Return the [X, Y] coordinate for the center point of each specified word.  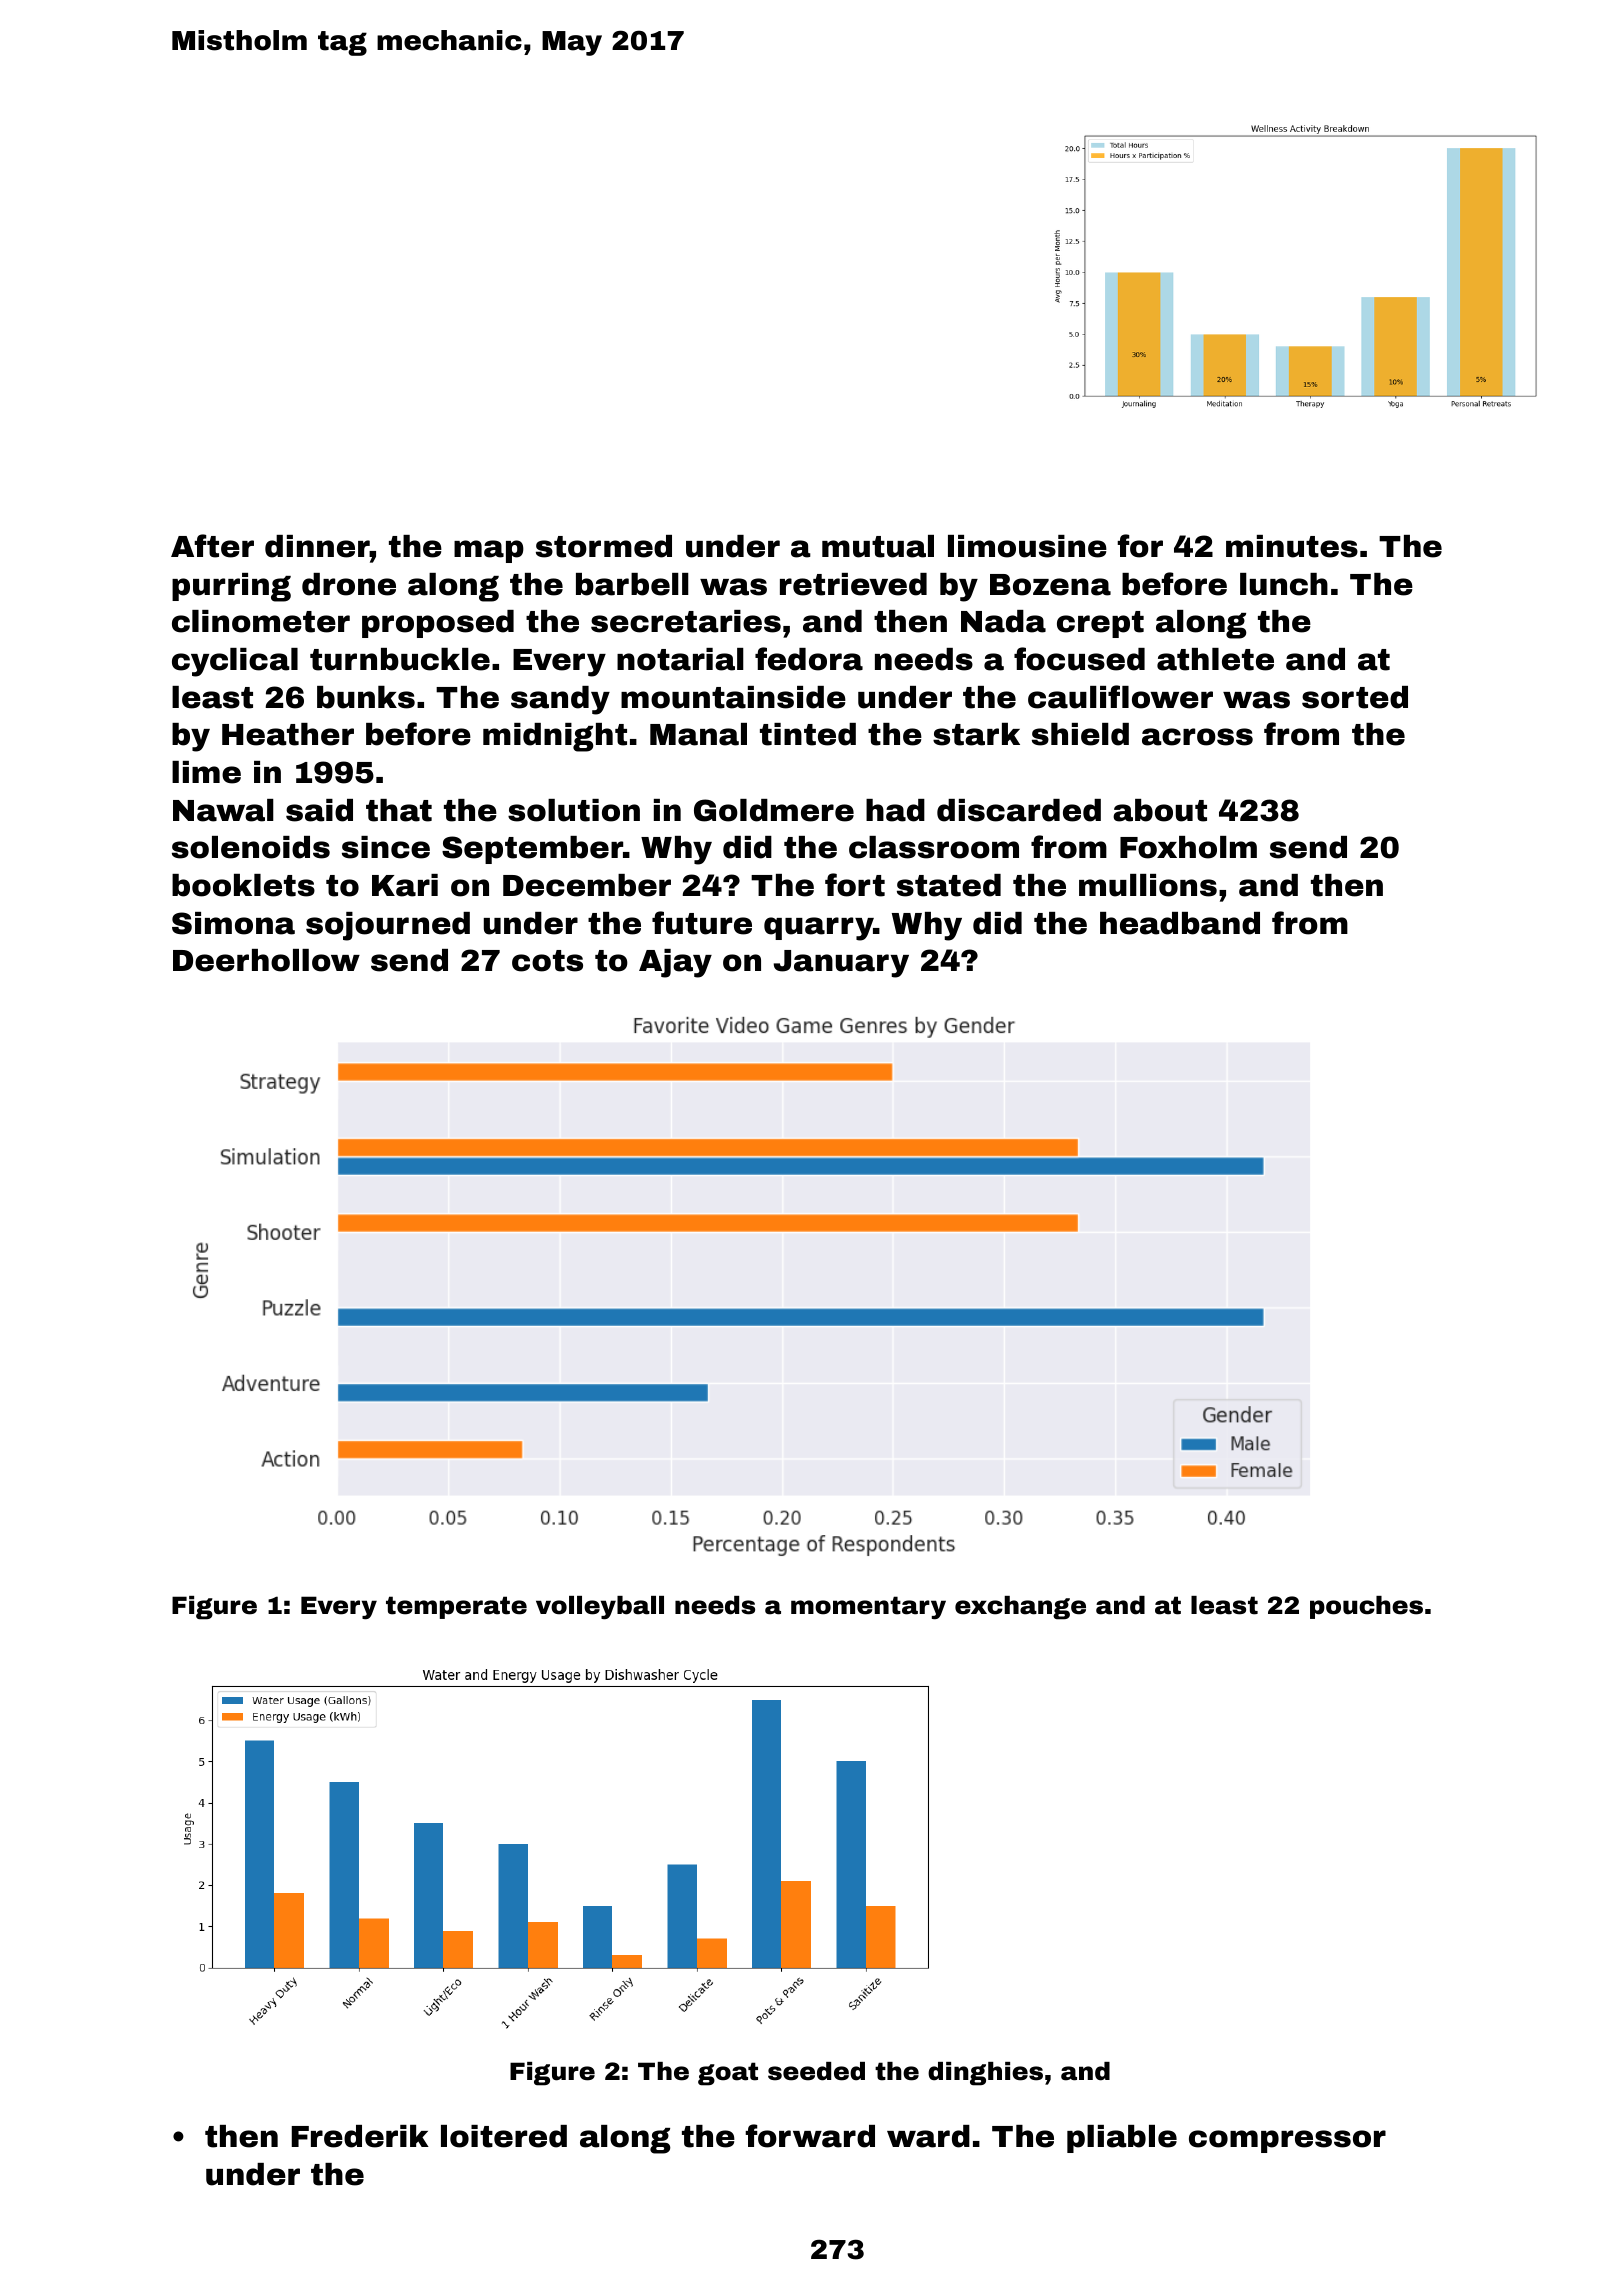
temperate [456, 1607]
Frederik [360, 2136]
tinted [808, 734]
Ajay [675, 963]
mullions [1148, 885]
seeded [816, 2071]
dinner [317, 546]
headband [1180, 923]
